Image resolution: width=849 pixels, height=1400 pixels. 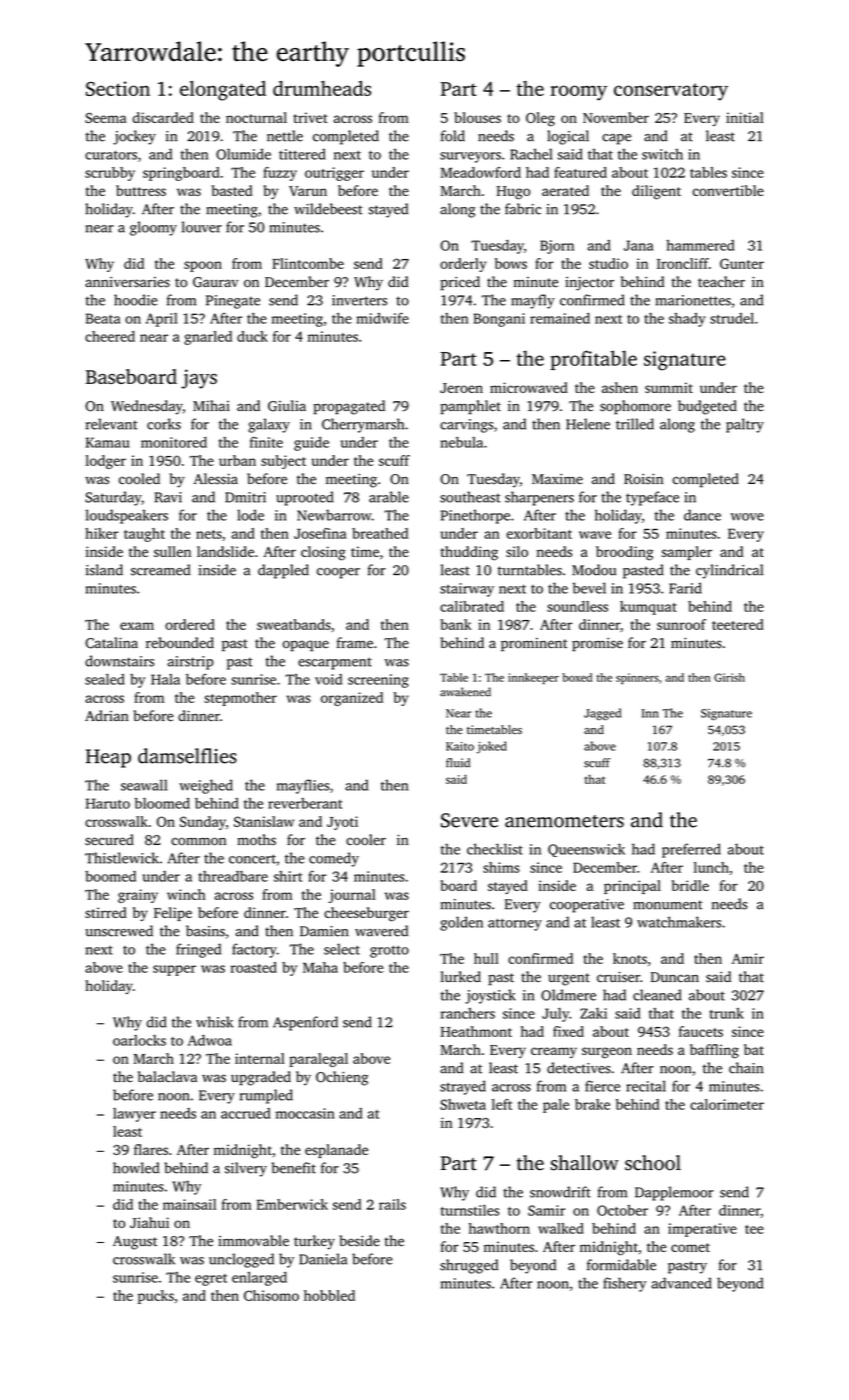 I want to click on checklist, so click(x=495, y=849).
